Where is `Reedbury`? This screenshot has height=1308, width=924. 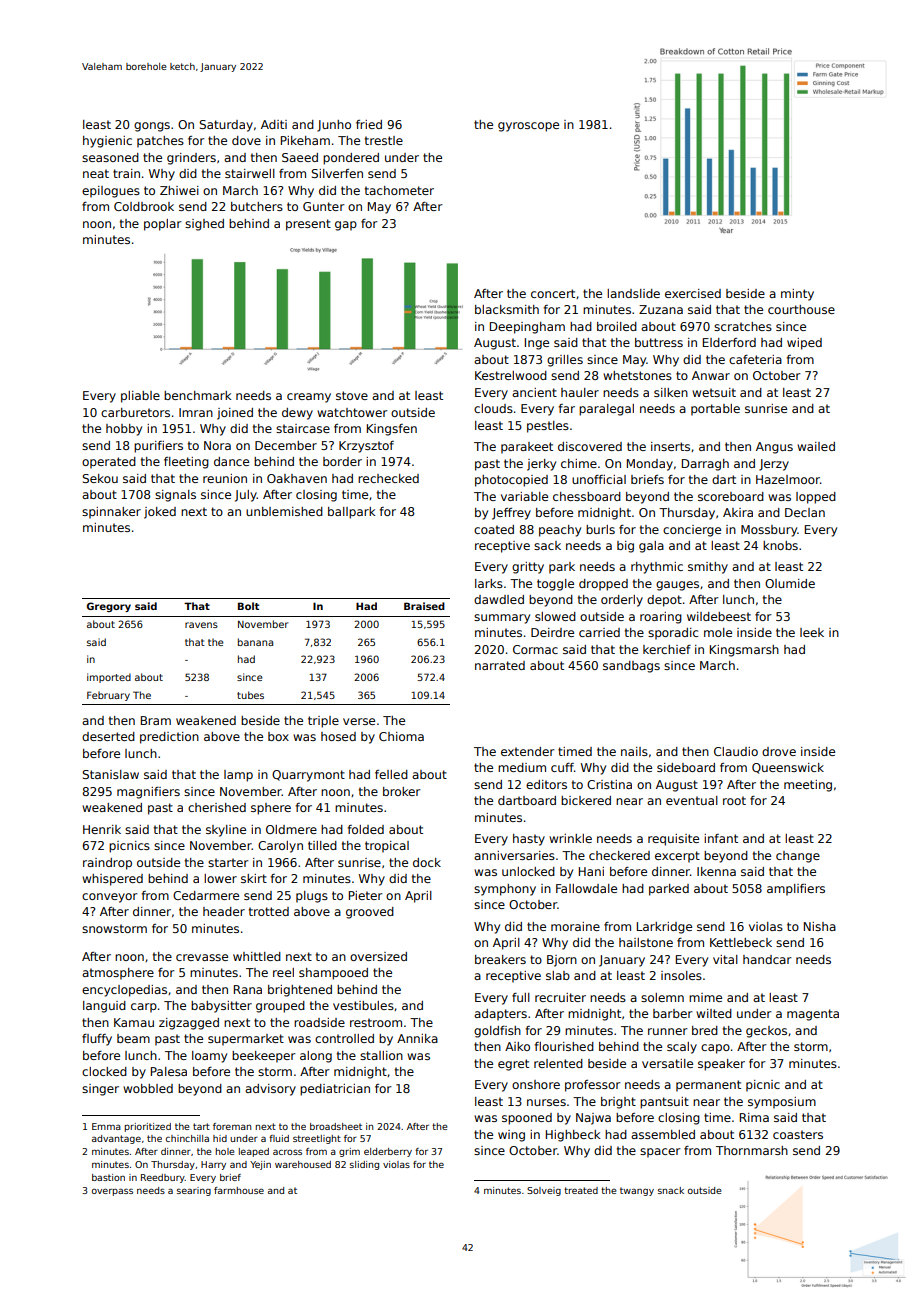 Reedbury is located at coordinates (163, 1178).
